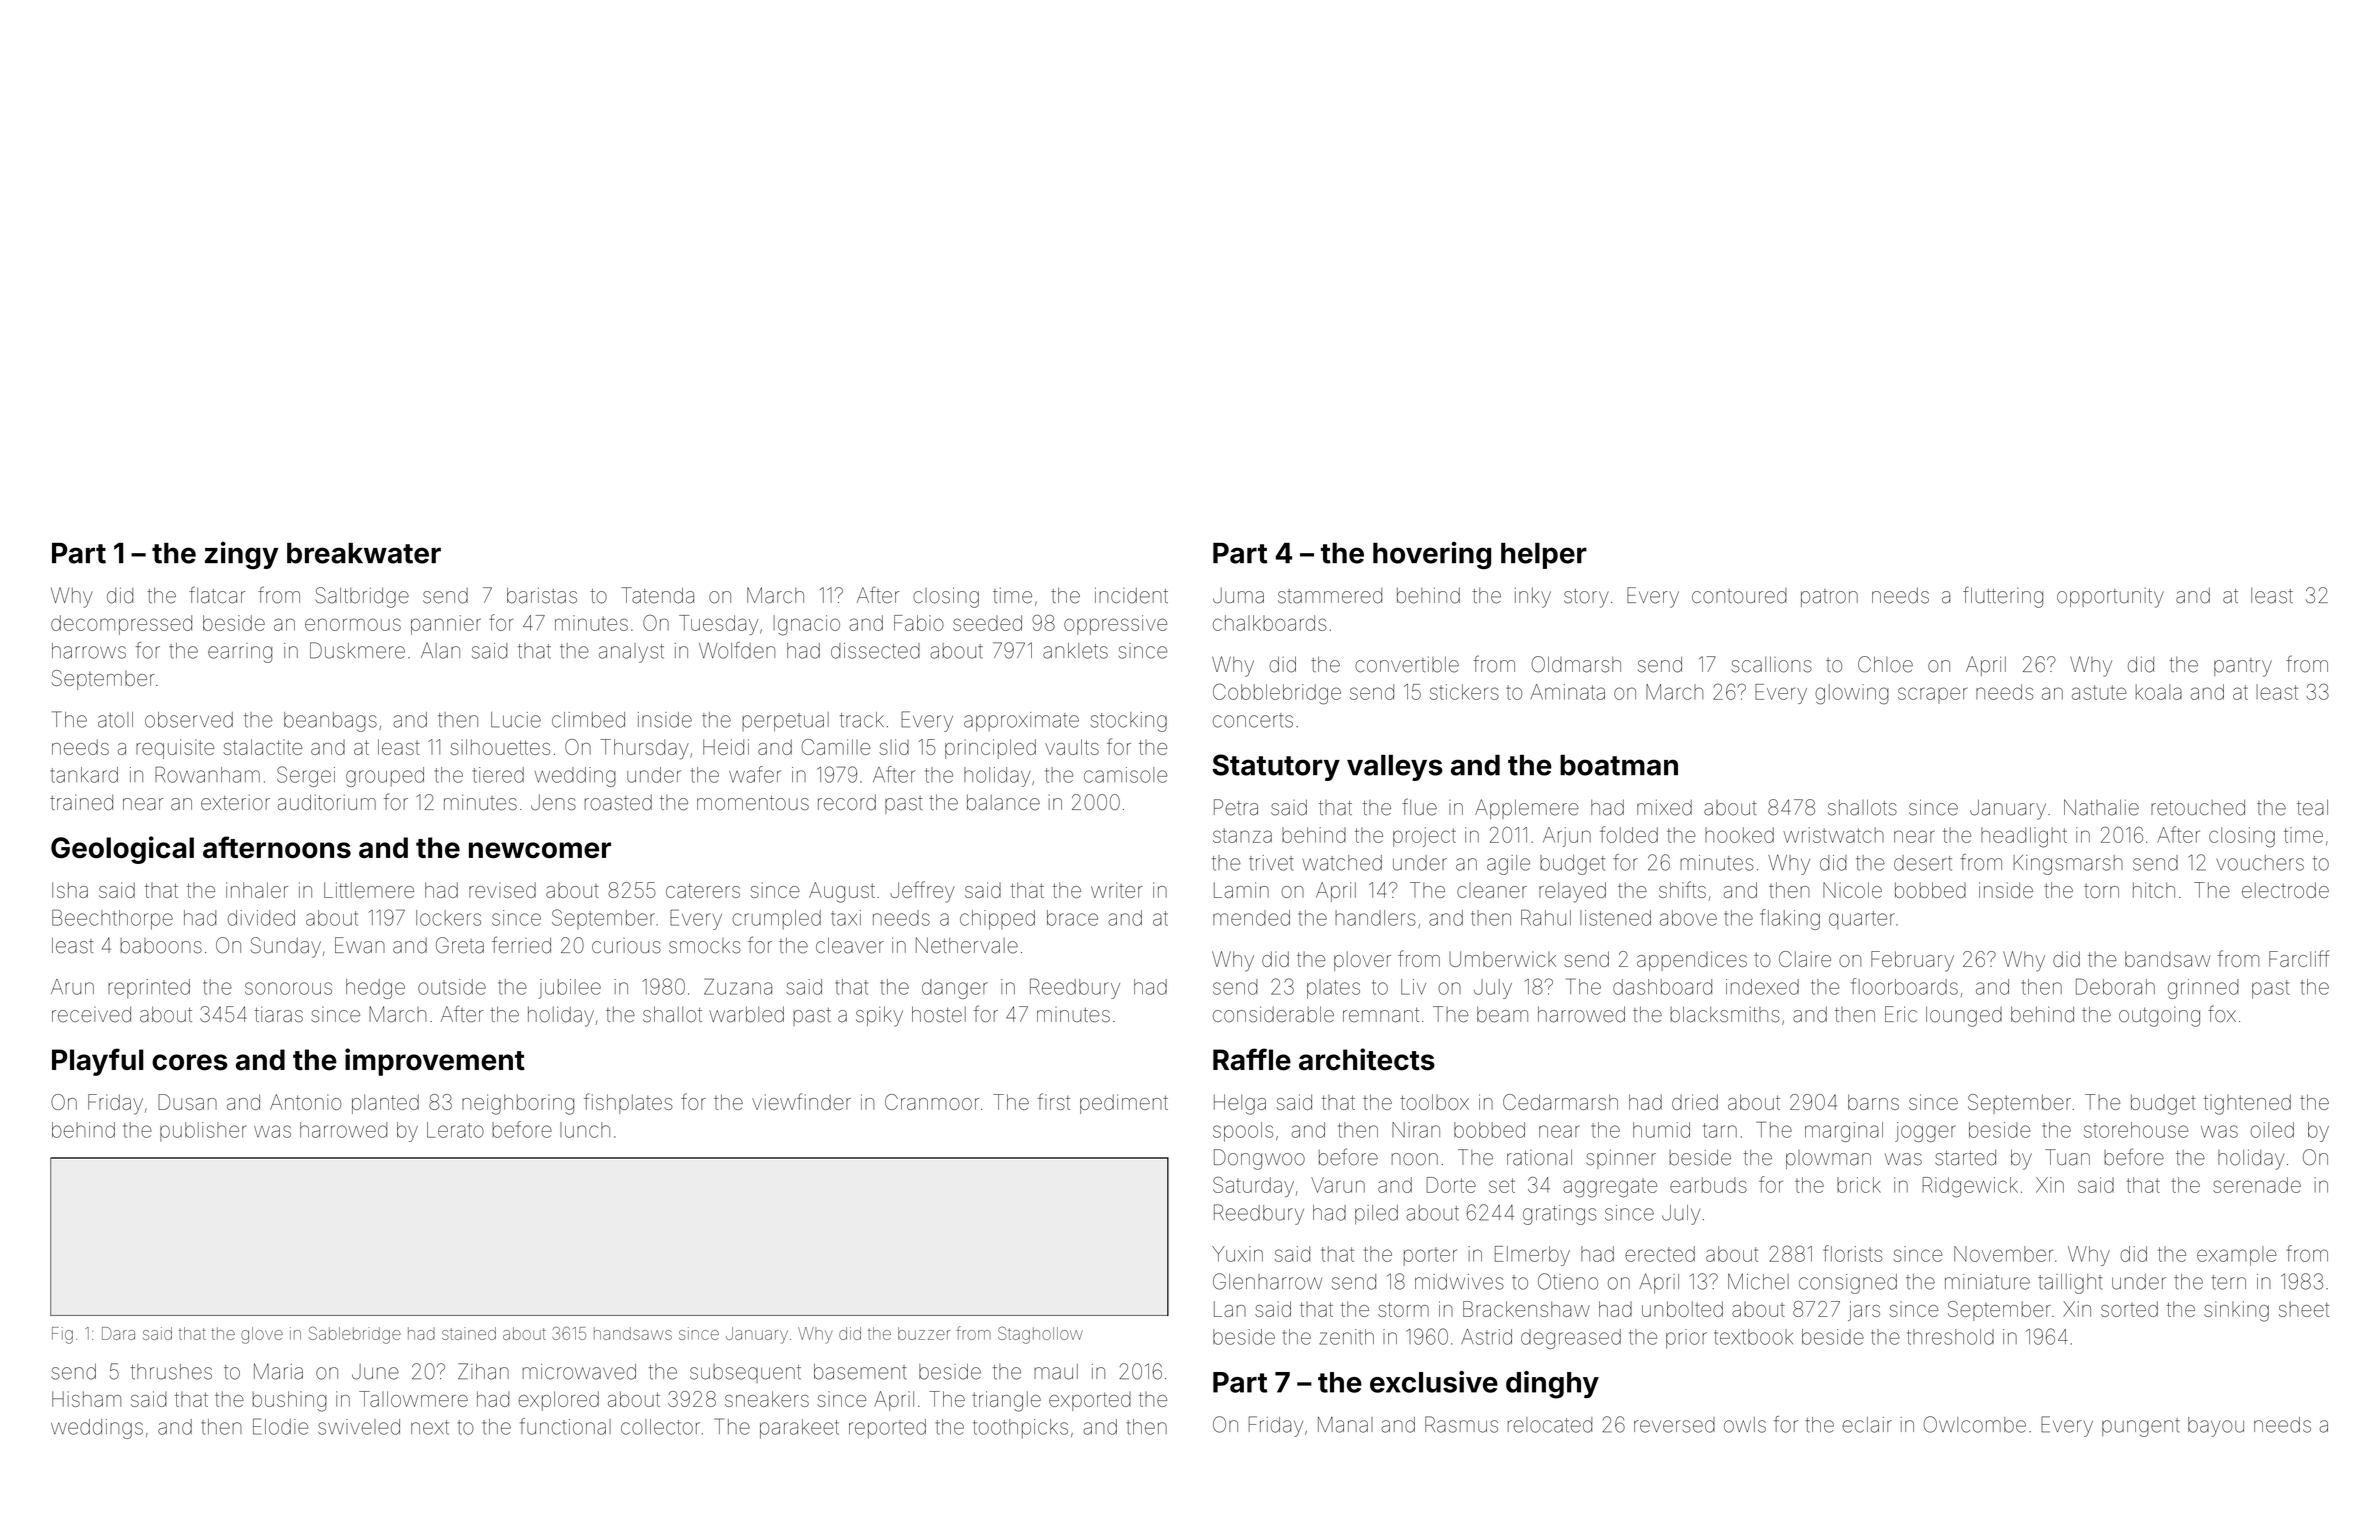 This document has width=2380, height=1540. I want to click on hitch, so click(2154, 890).
